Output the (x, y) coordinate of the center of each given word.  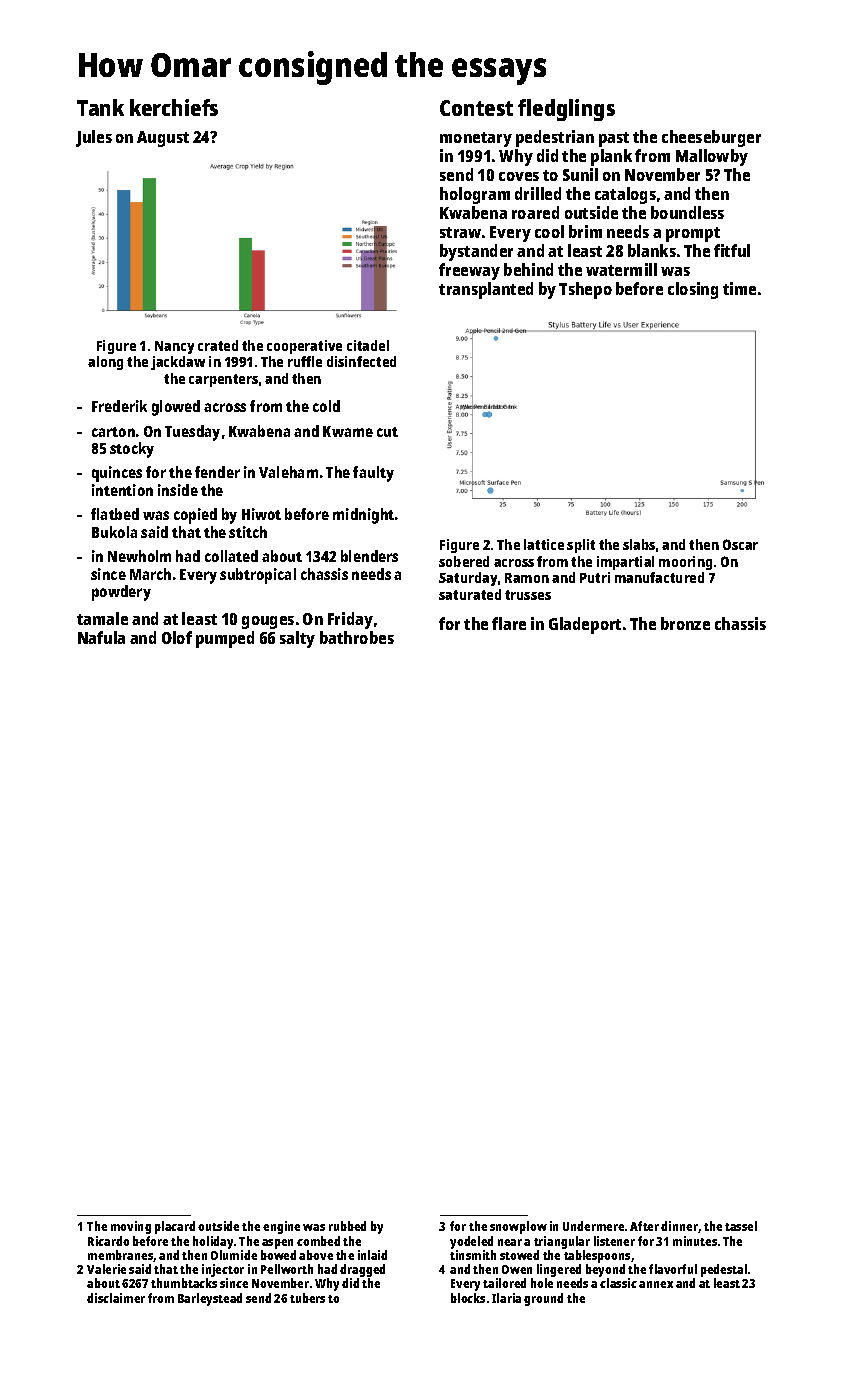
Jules (94, 138)
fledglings (566, 110)
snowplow (518, 1227)
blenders (369, 556)
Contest (476, 108)
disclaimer (116, 1298)
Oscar (740, 544)
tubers (307, 1298)
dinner (679, 1226)
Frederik (119, 406)
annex (656, 1284)
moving (131, 1227)
